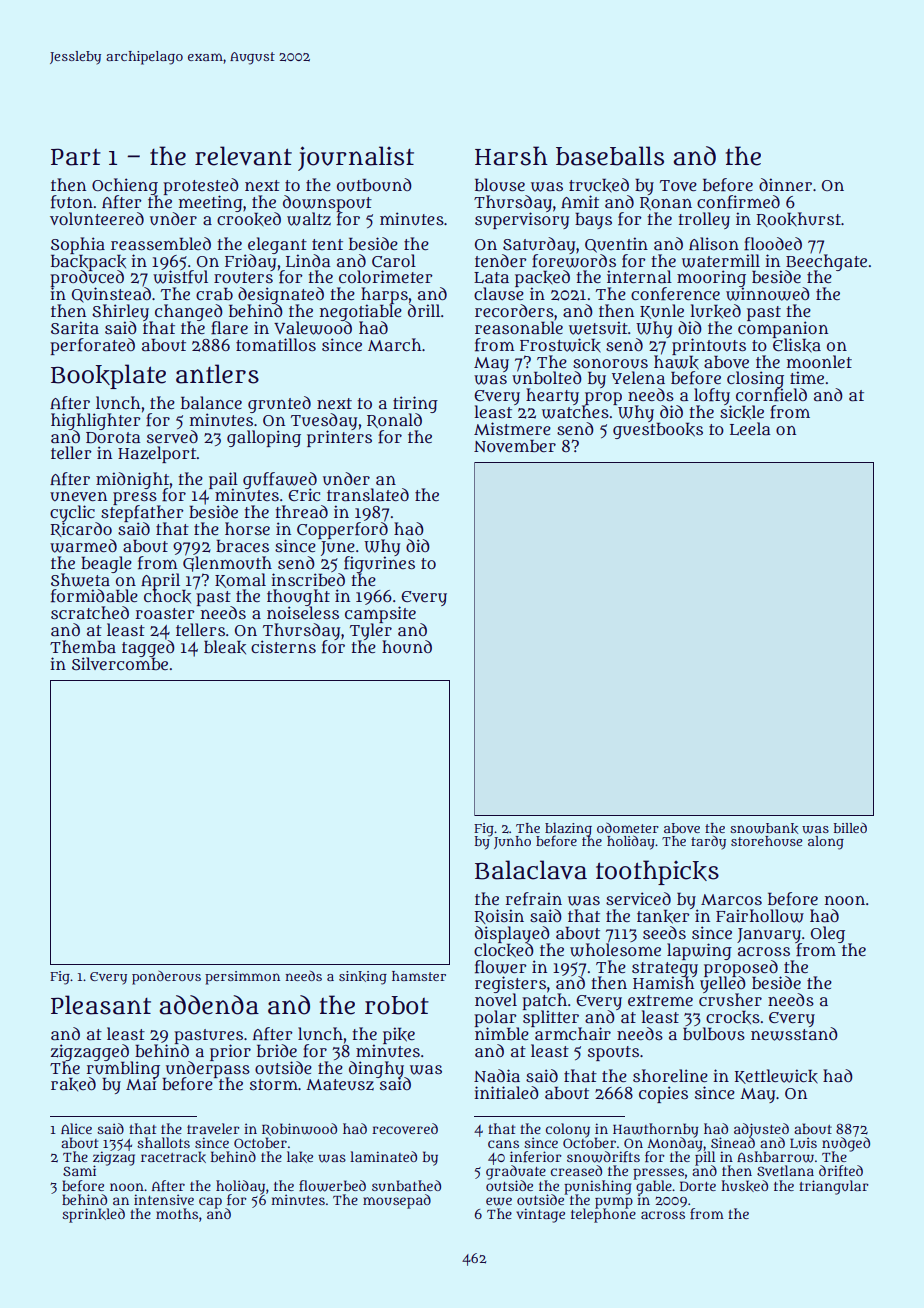  I want to click on reasonable, so click(519, 328).
